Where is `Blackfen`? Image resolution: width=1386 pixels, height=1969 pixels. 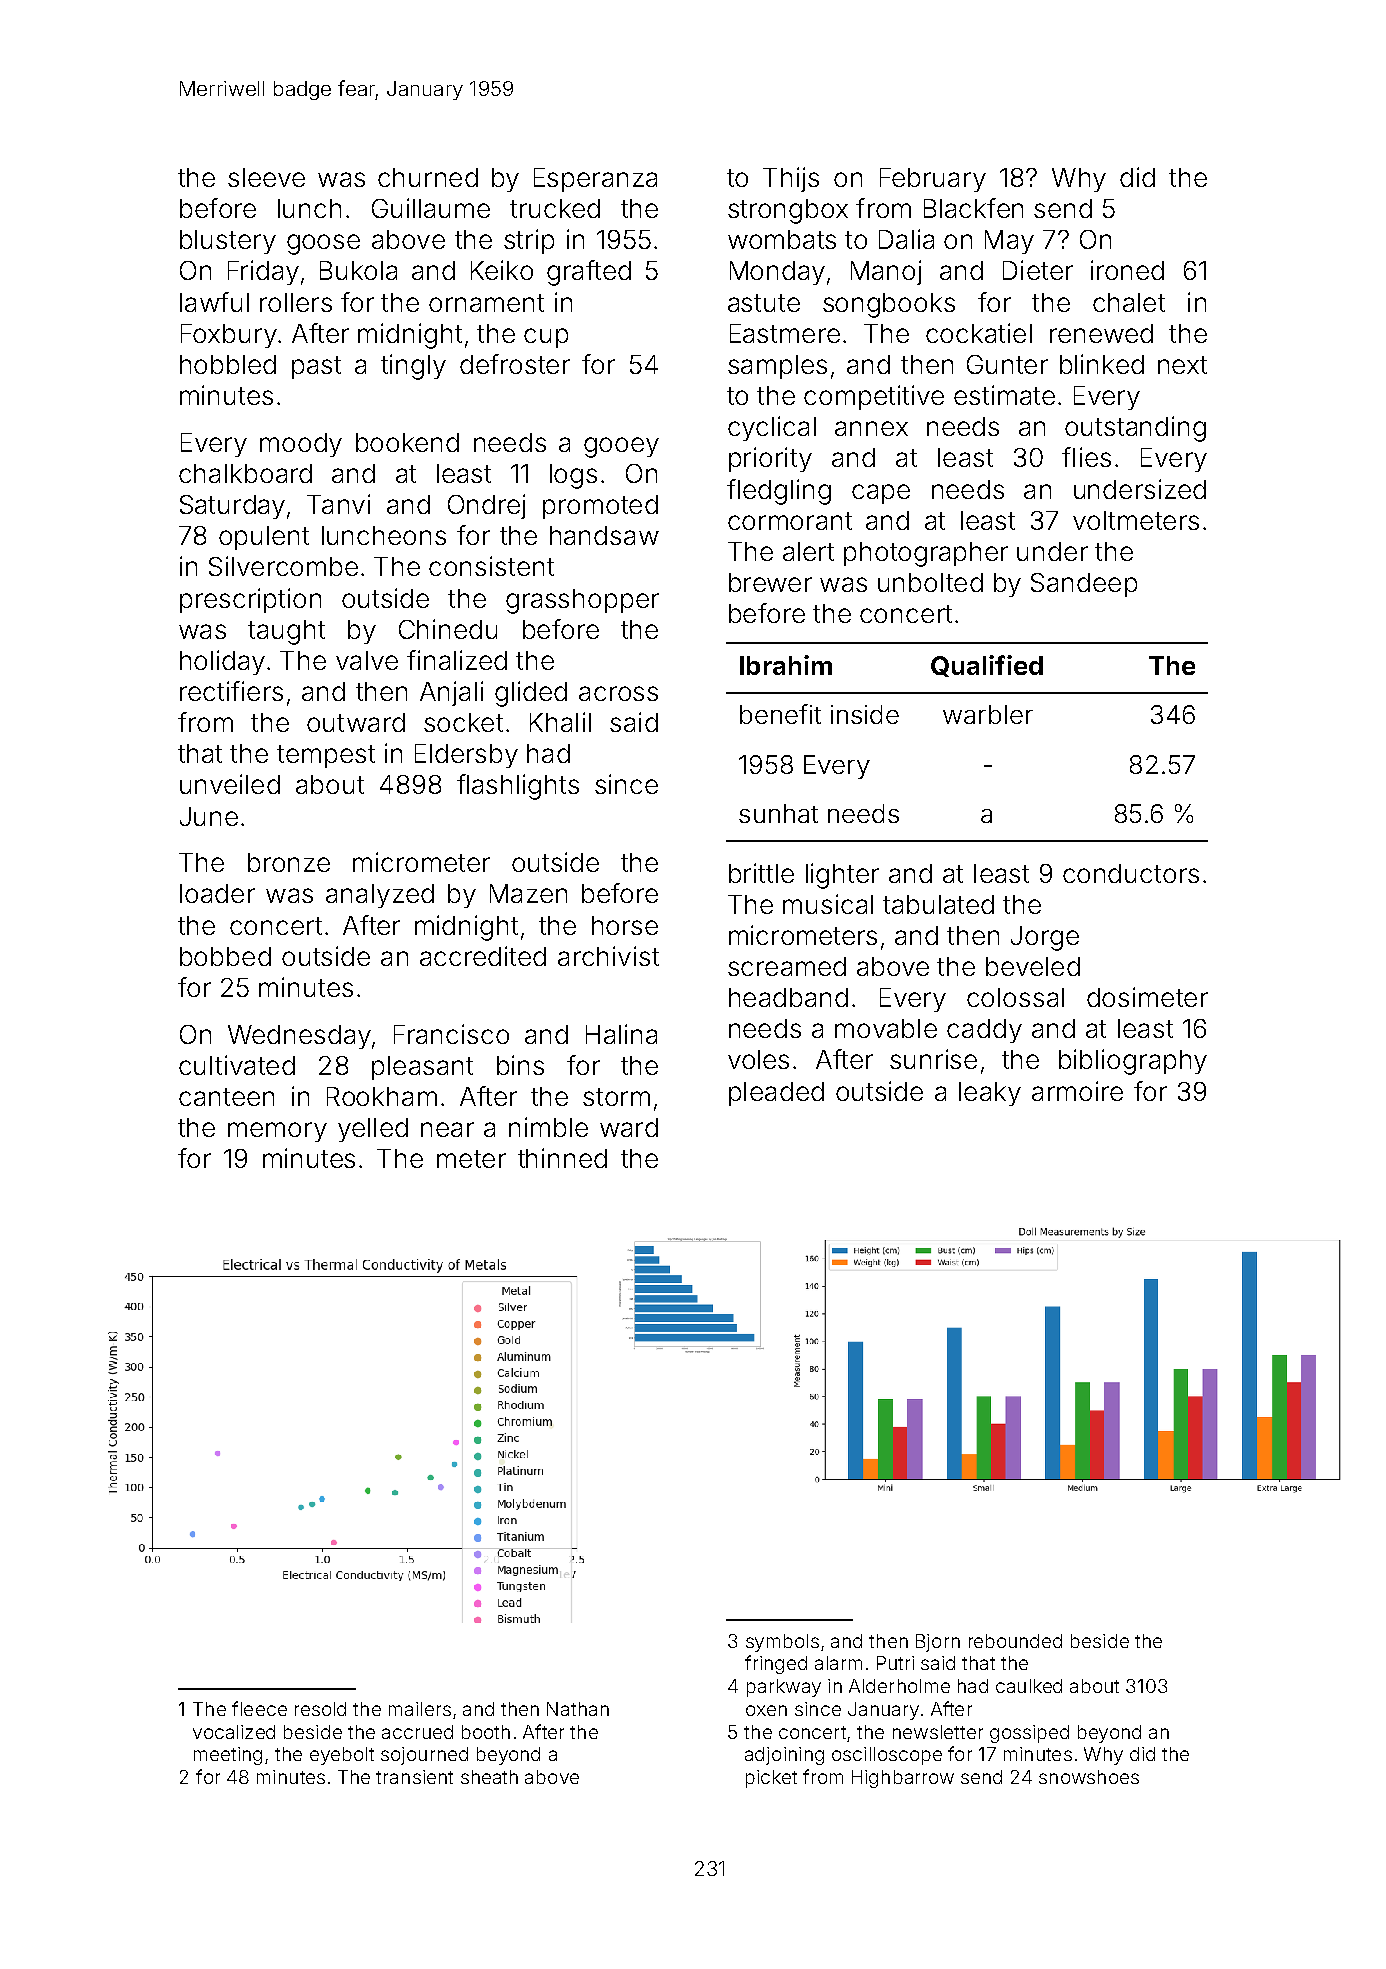
Blackfen is located at coordinates (973, 208).
